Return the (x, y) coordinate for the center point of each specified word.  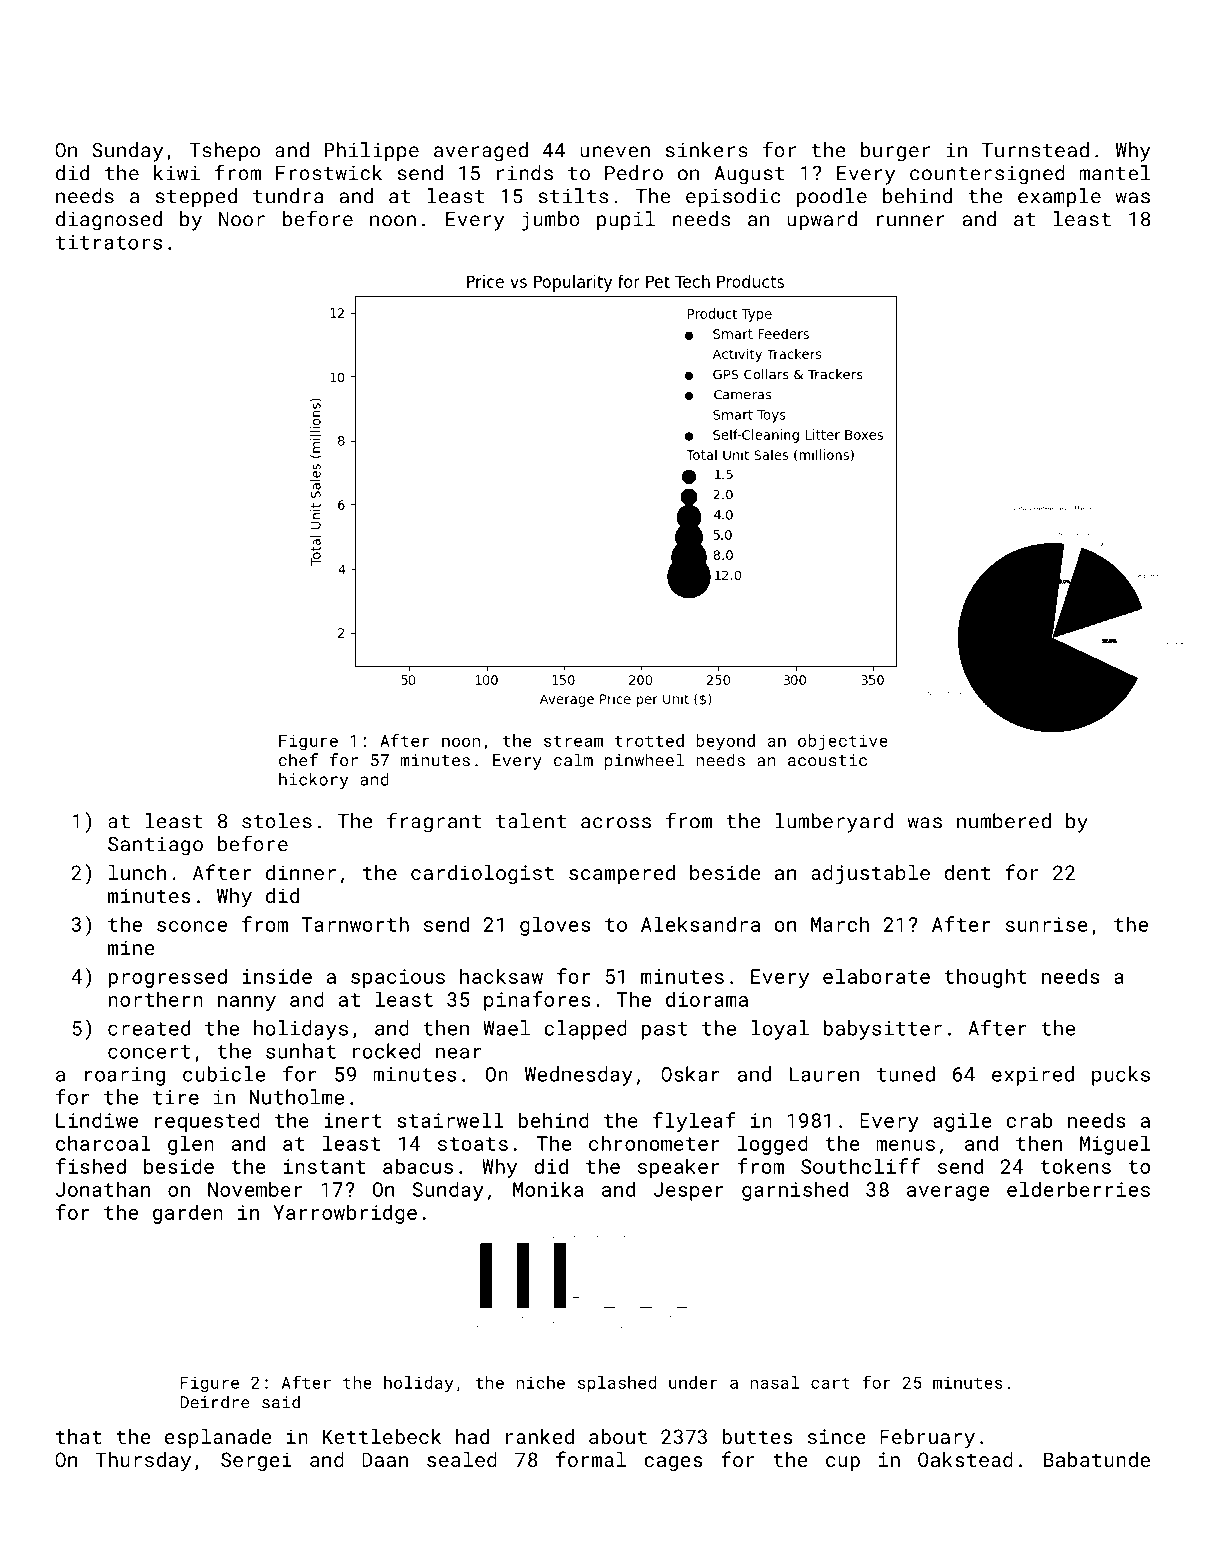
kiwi (177, 172)
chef (298, 760)
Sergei (256, 1461)
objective (843, 742)
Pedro (634, 173)
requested (207, 1122)
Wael (506, 1028)
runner (911, 221)
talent (531, 821)
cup (843, 1463)
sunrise (1047, 924)
